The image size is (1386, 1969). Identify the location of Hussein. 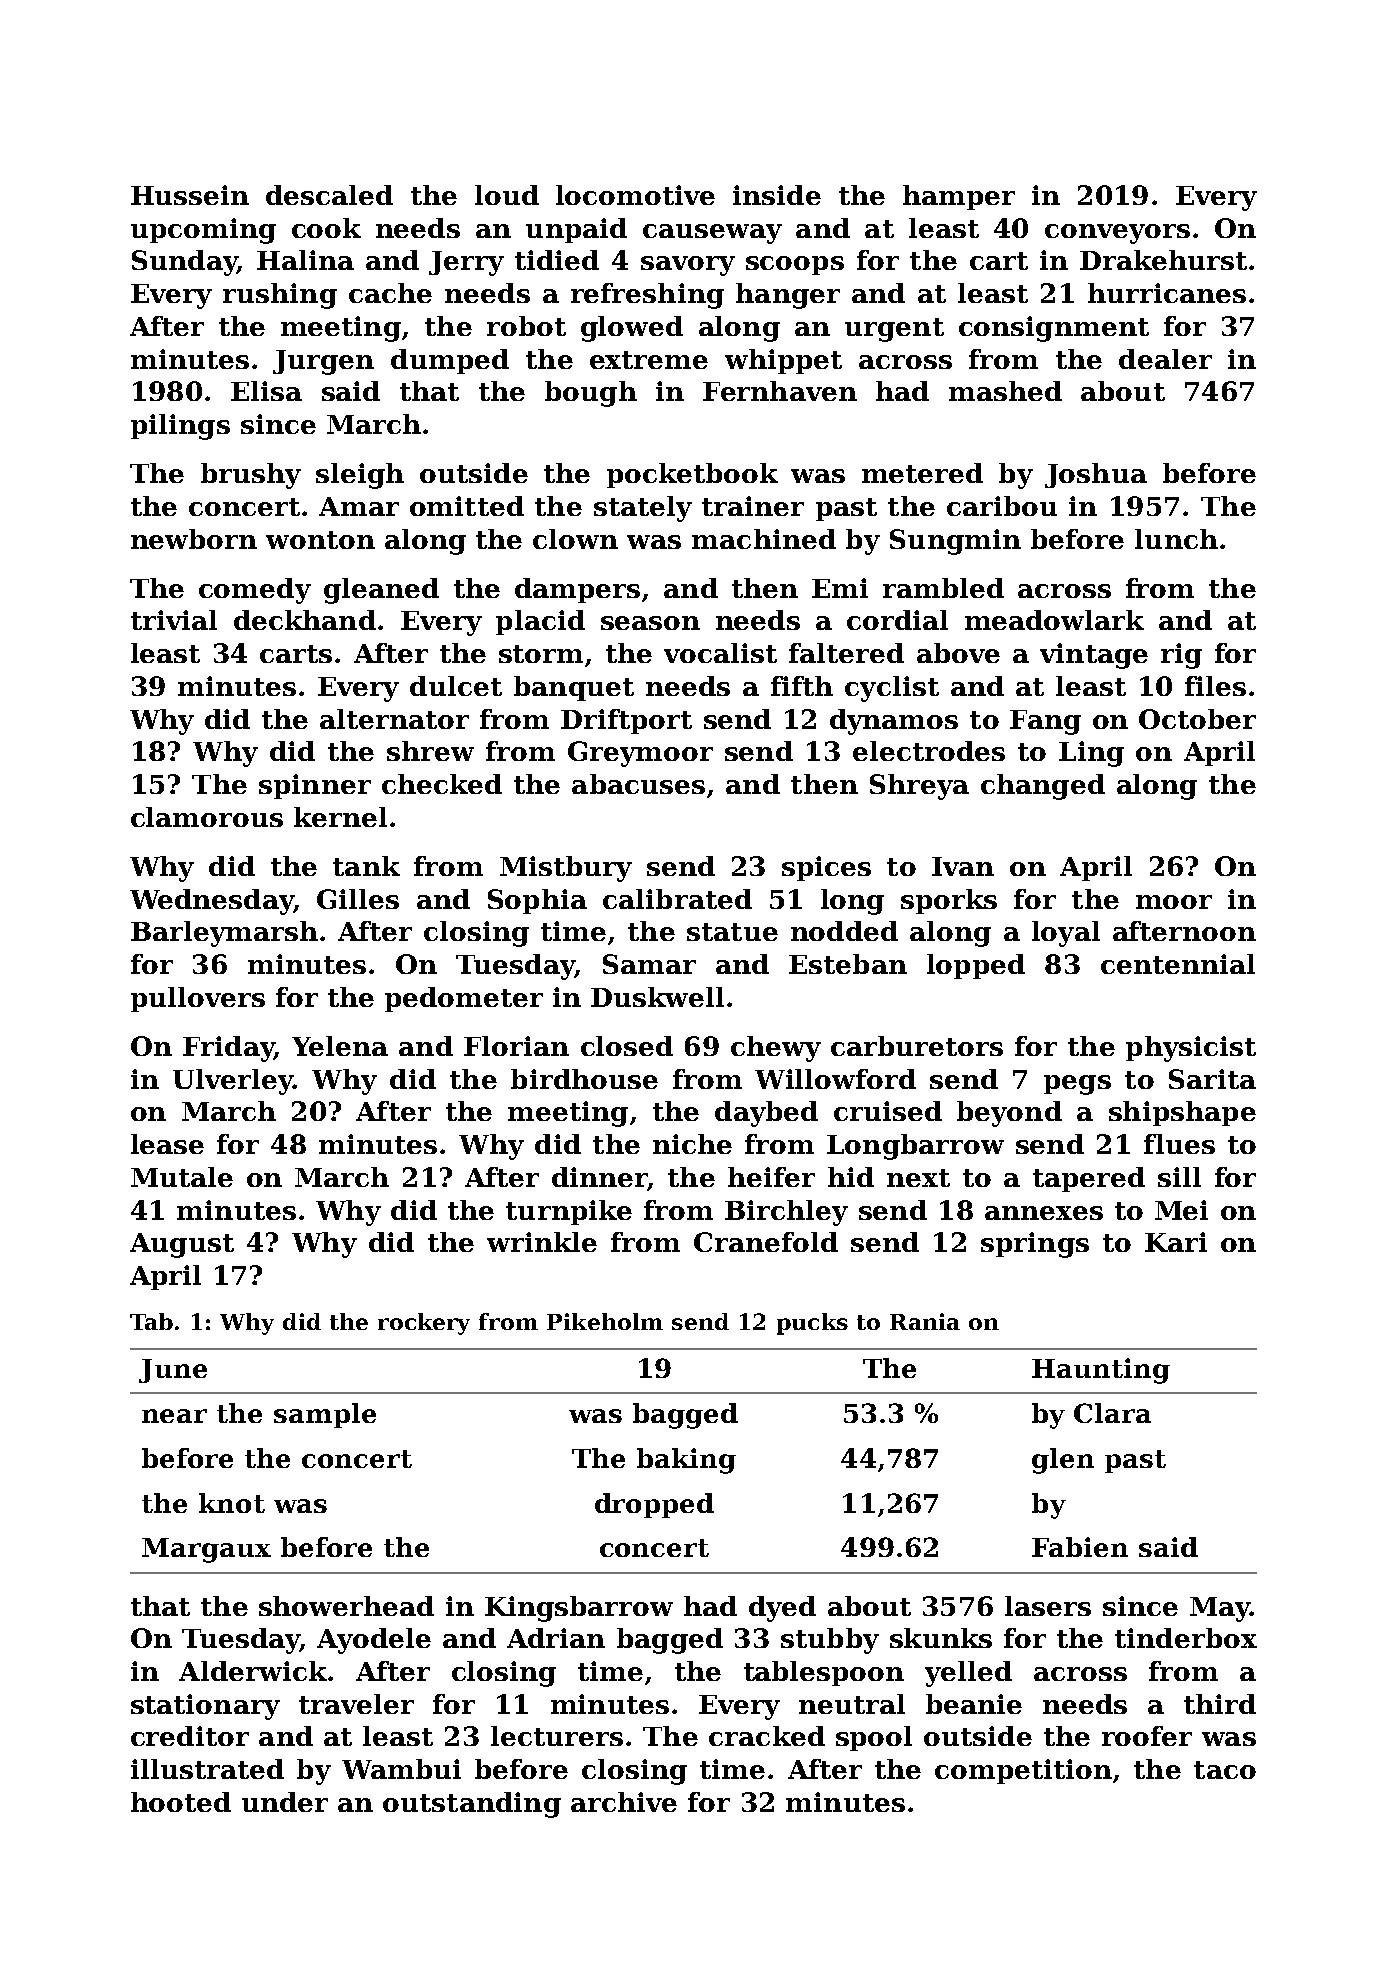
(190, 195).
